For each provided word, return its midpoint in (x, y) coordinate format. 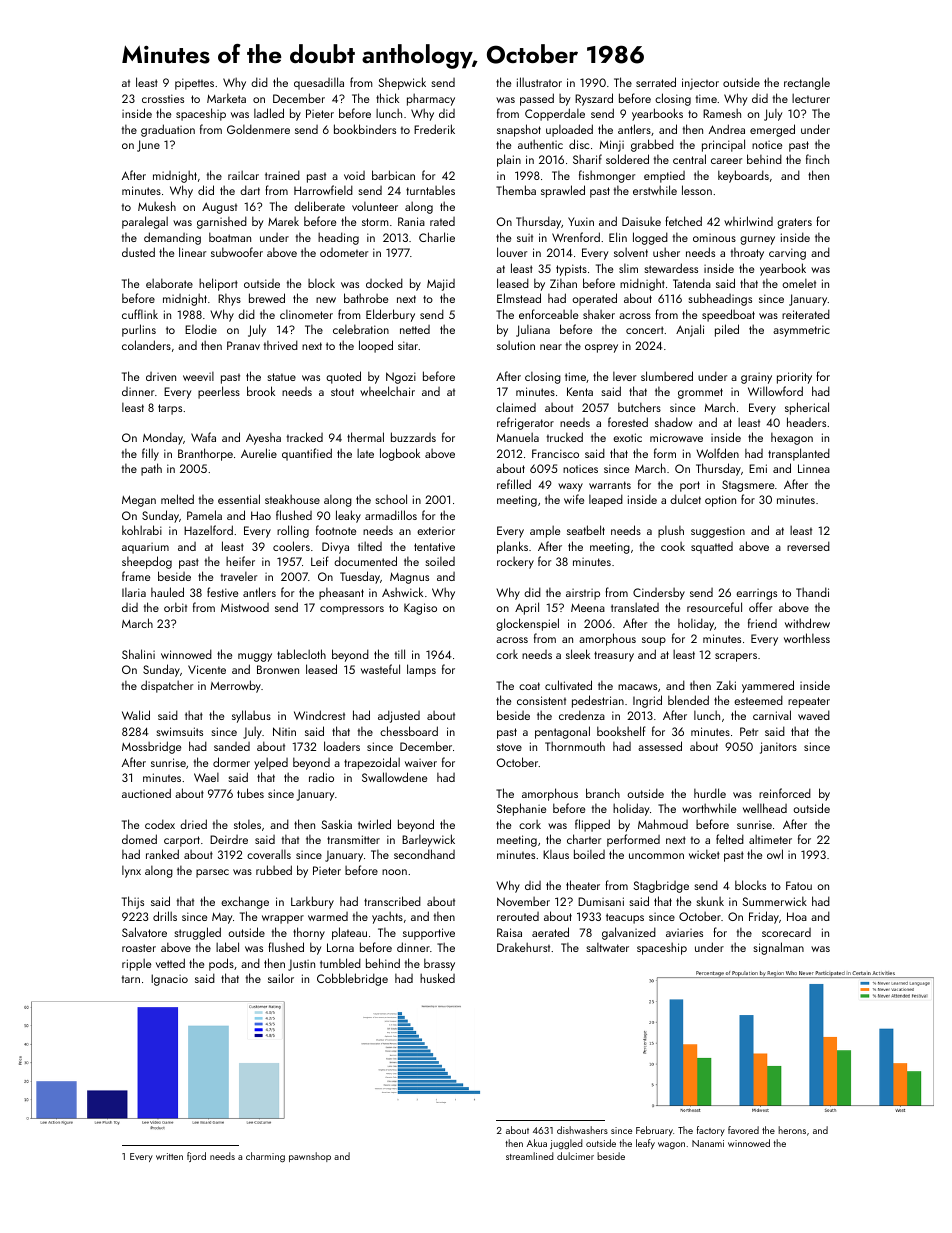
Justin (301, 965)
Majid (441, 285)
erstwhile (655, 190)
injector (700, 84)
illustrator (539, 82)
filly (150, 454)
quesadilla (319, 83)
